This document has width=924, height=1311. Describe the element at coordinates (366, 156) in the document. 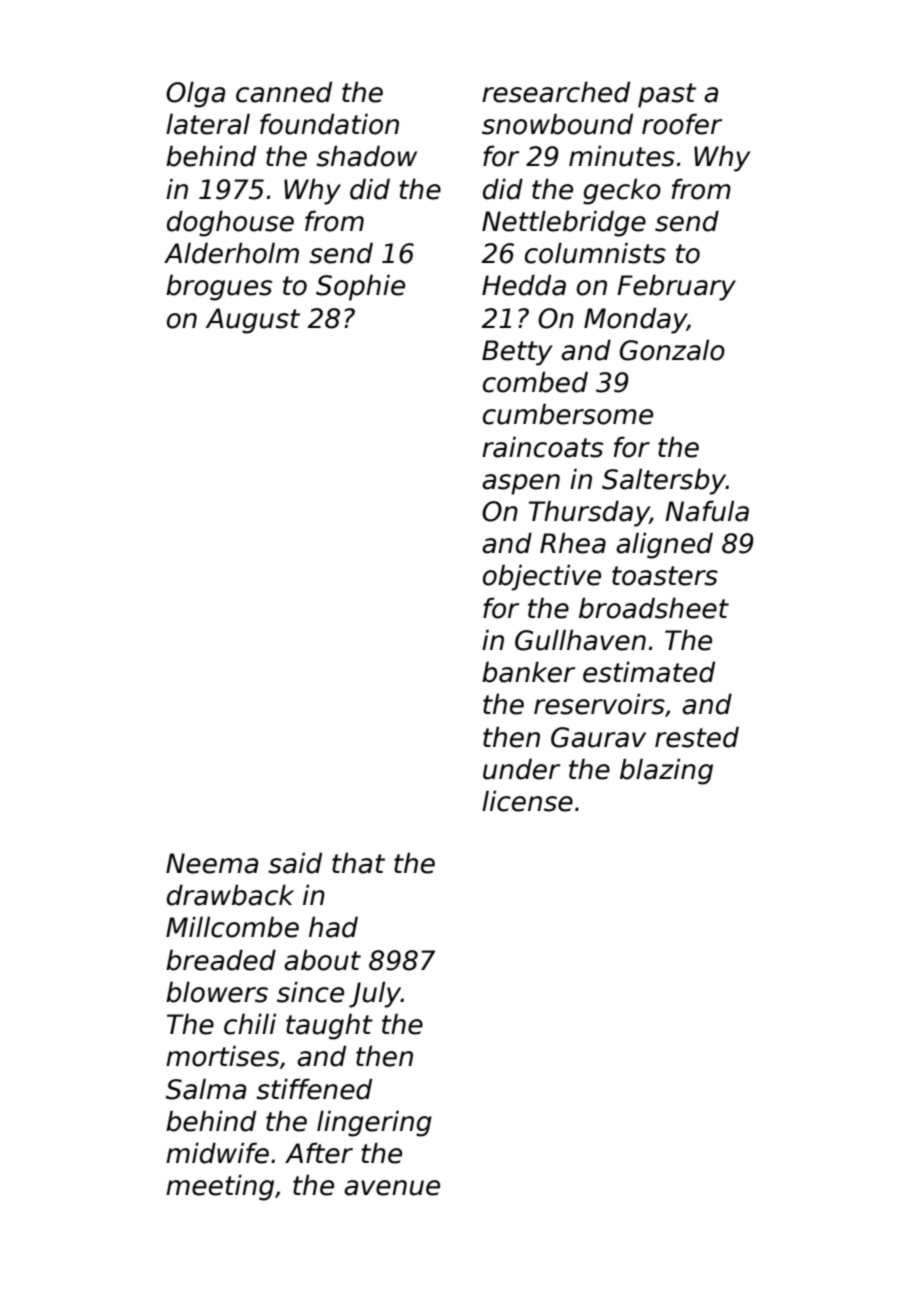

I see `shadow` at that location.
